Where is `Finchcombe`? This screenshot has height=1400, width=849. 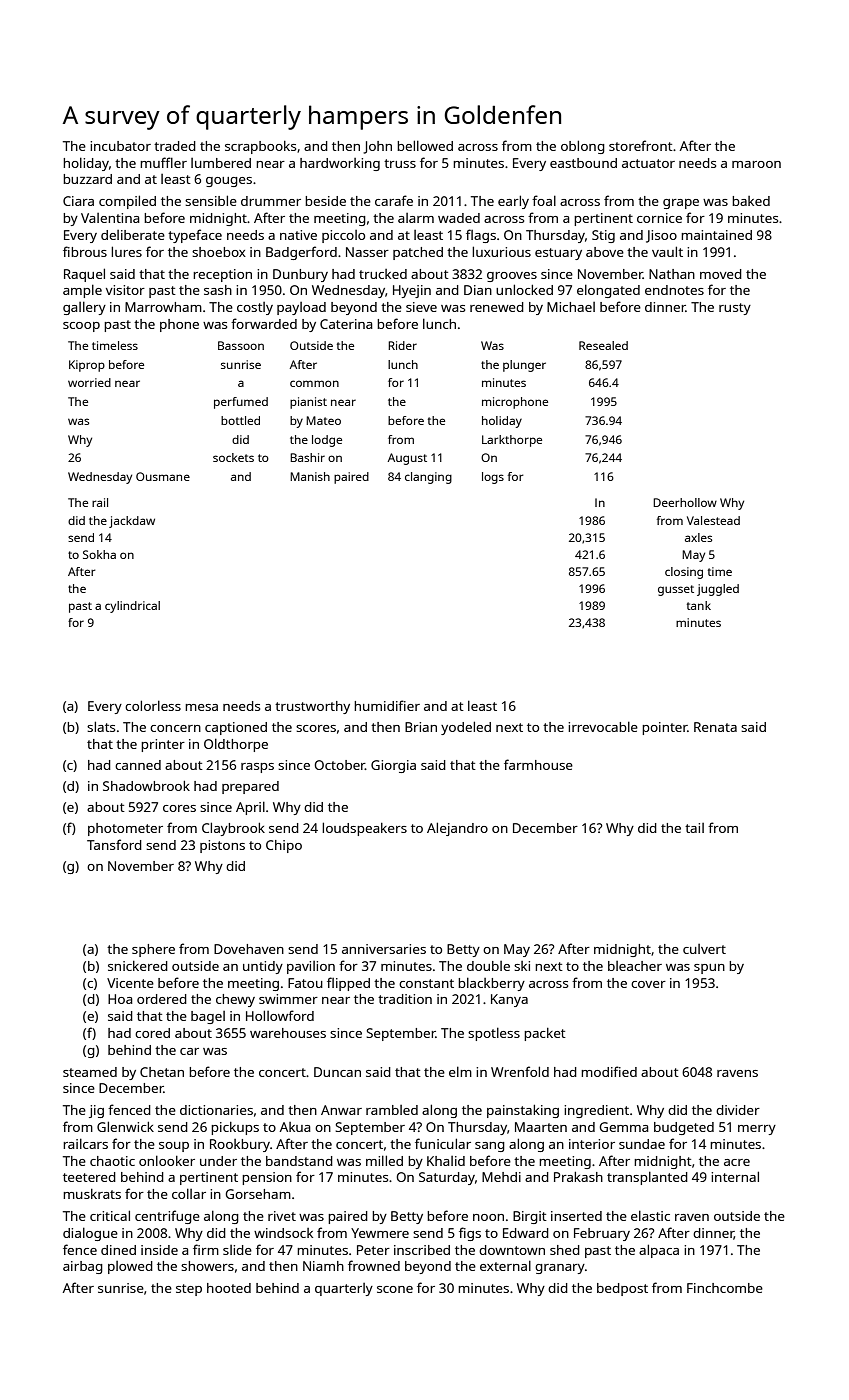 Finchcombe is located at coordinates (725, 1288).
